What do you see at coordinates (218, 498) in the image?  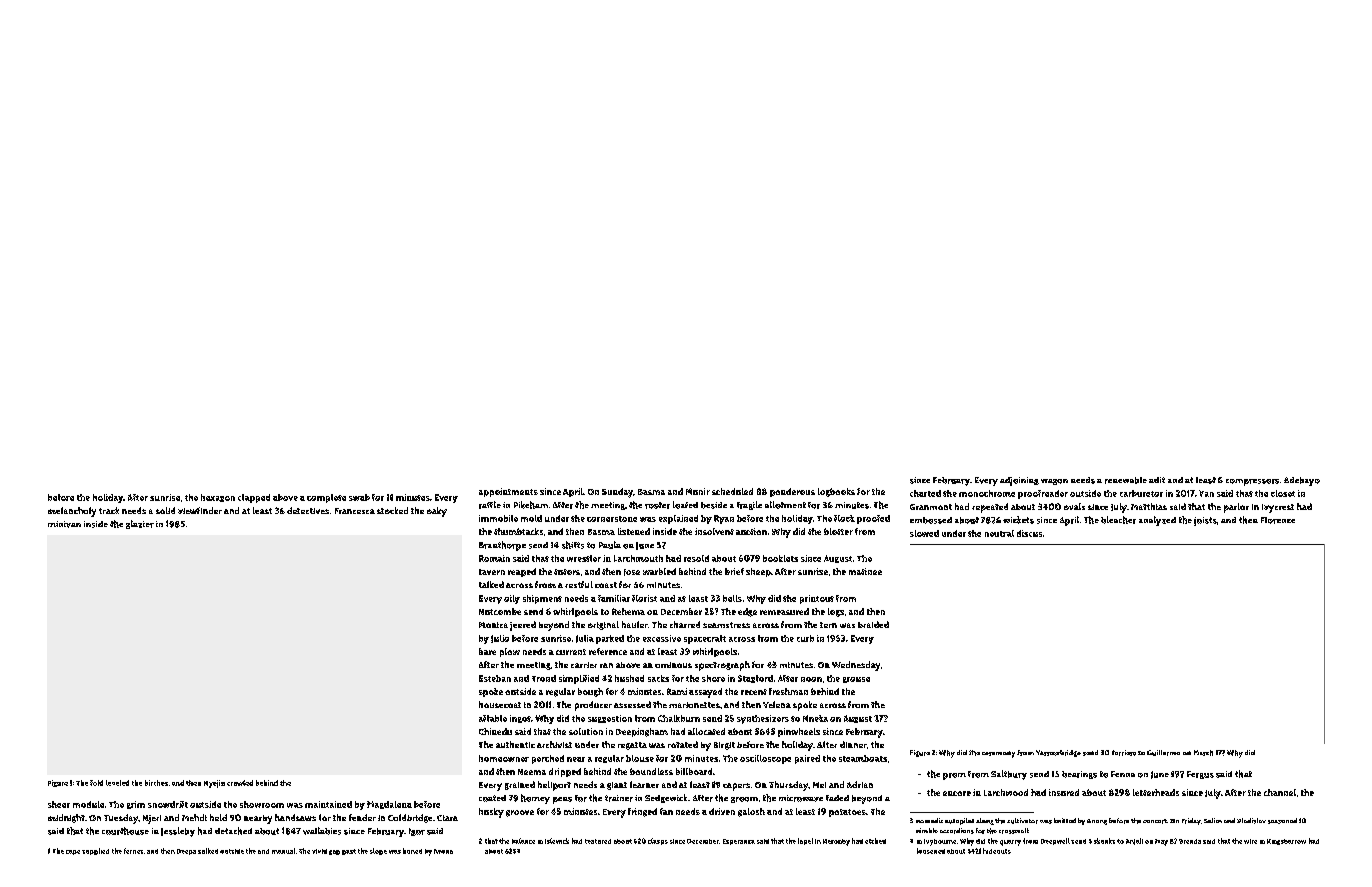 I see `hexagon` at bounding box center [218, 498].
